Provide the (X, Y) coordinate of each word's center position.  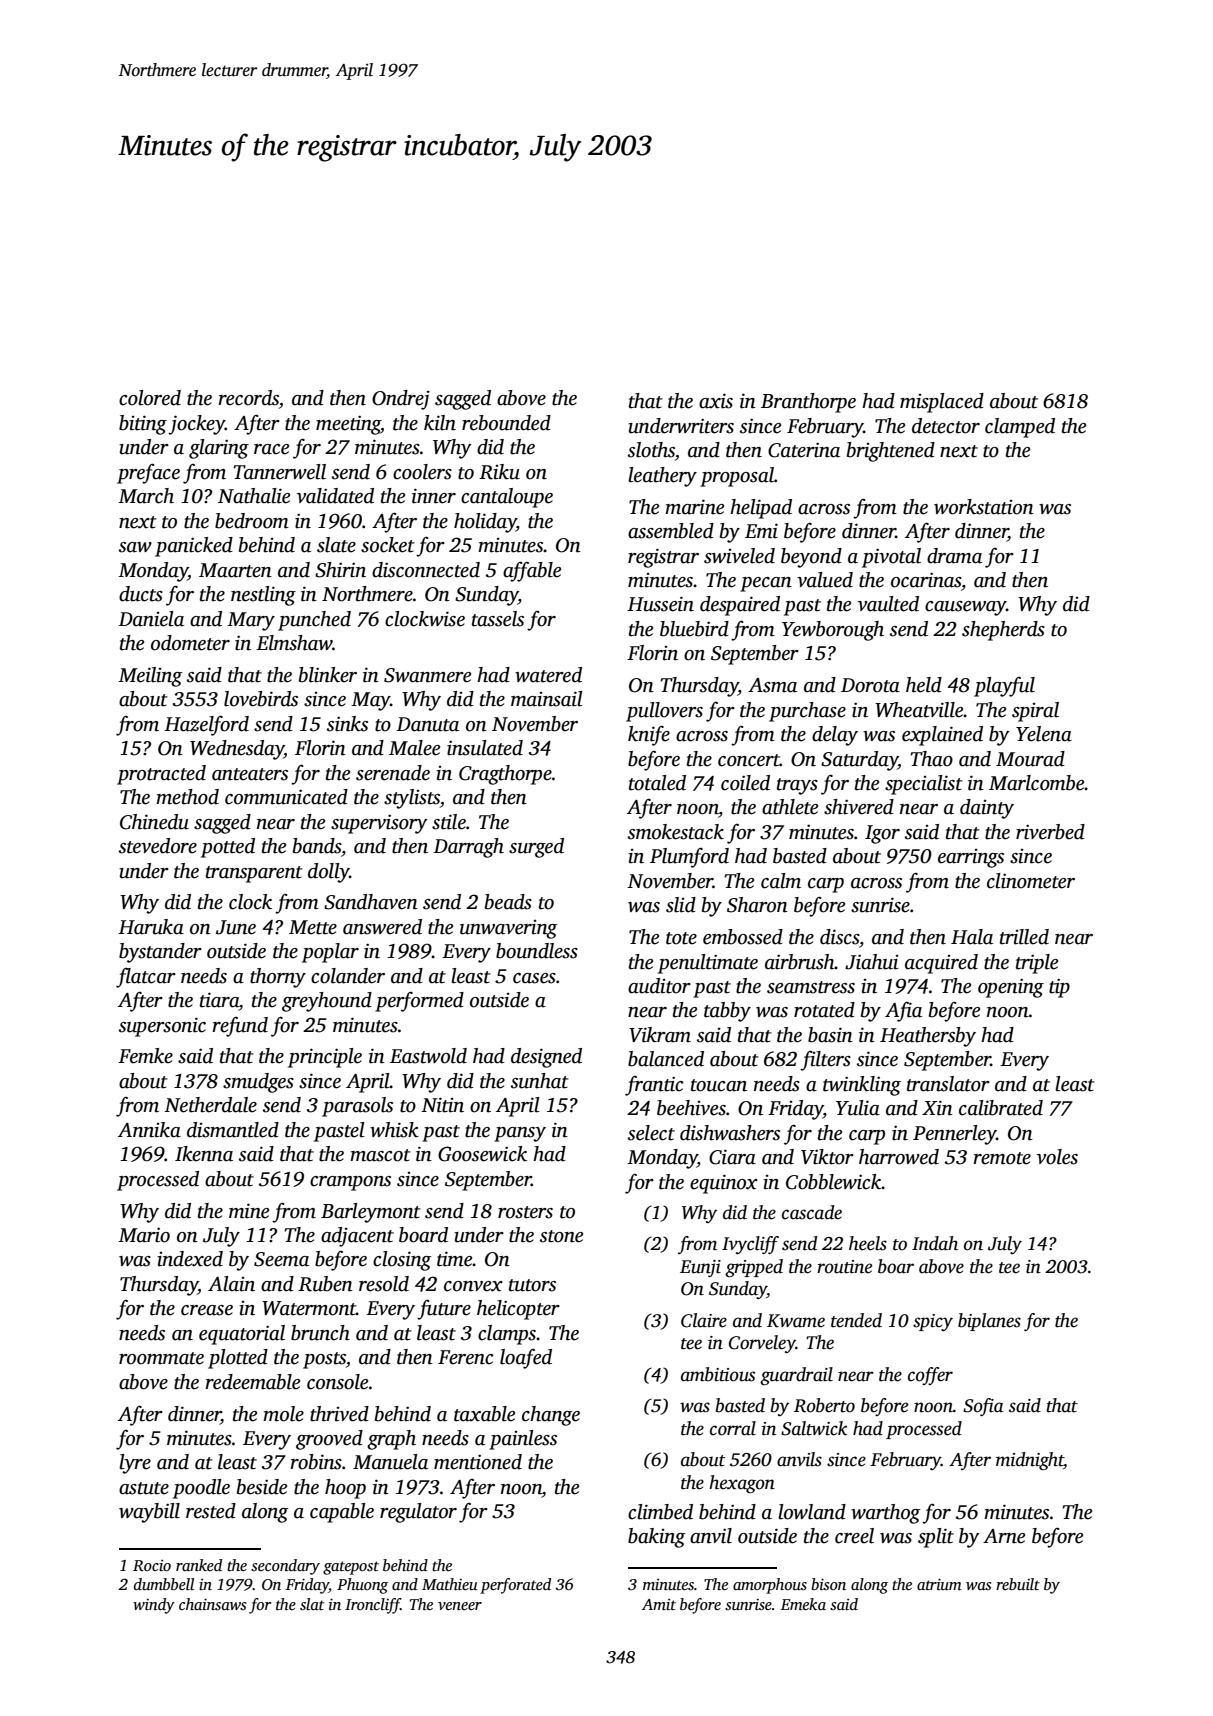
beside (262, 1487)
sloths (651, 450)
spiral (1035, 712)
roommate (161, 1358)
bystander (160, 953)
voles (1057, 1157)
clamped (1020, 428)
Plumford (689, 857)
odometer (190, 643)
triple (1037, 964)
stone (561, 1236)
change (551, 1416)
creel (854, 1536)
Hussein (660, 604)
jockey (196, 425)
